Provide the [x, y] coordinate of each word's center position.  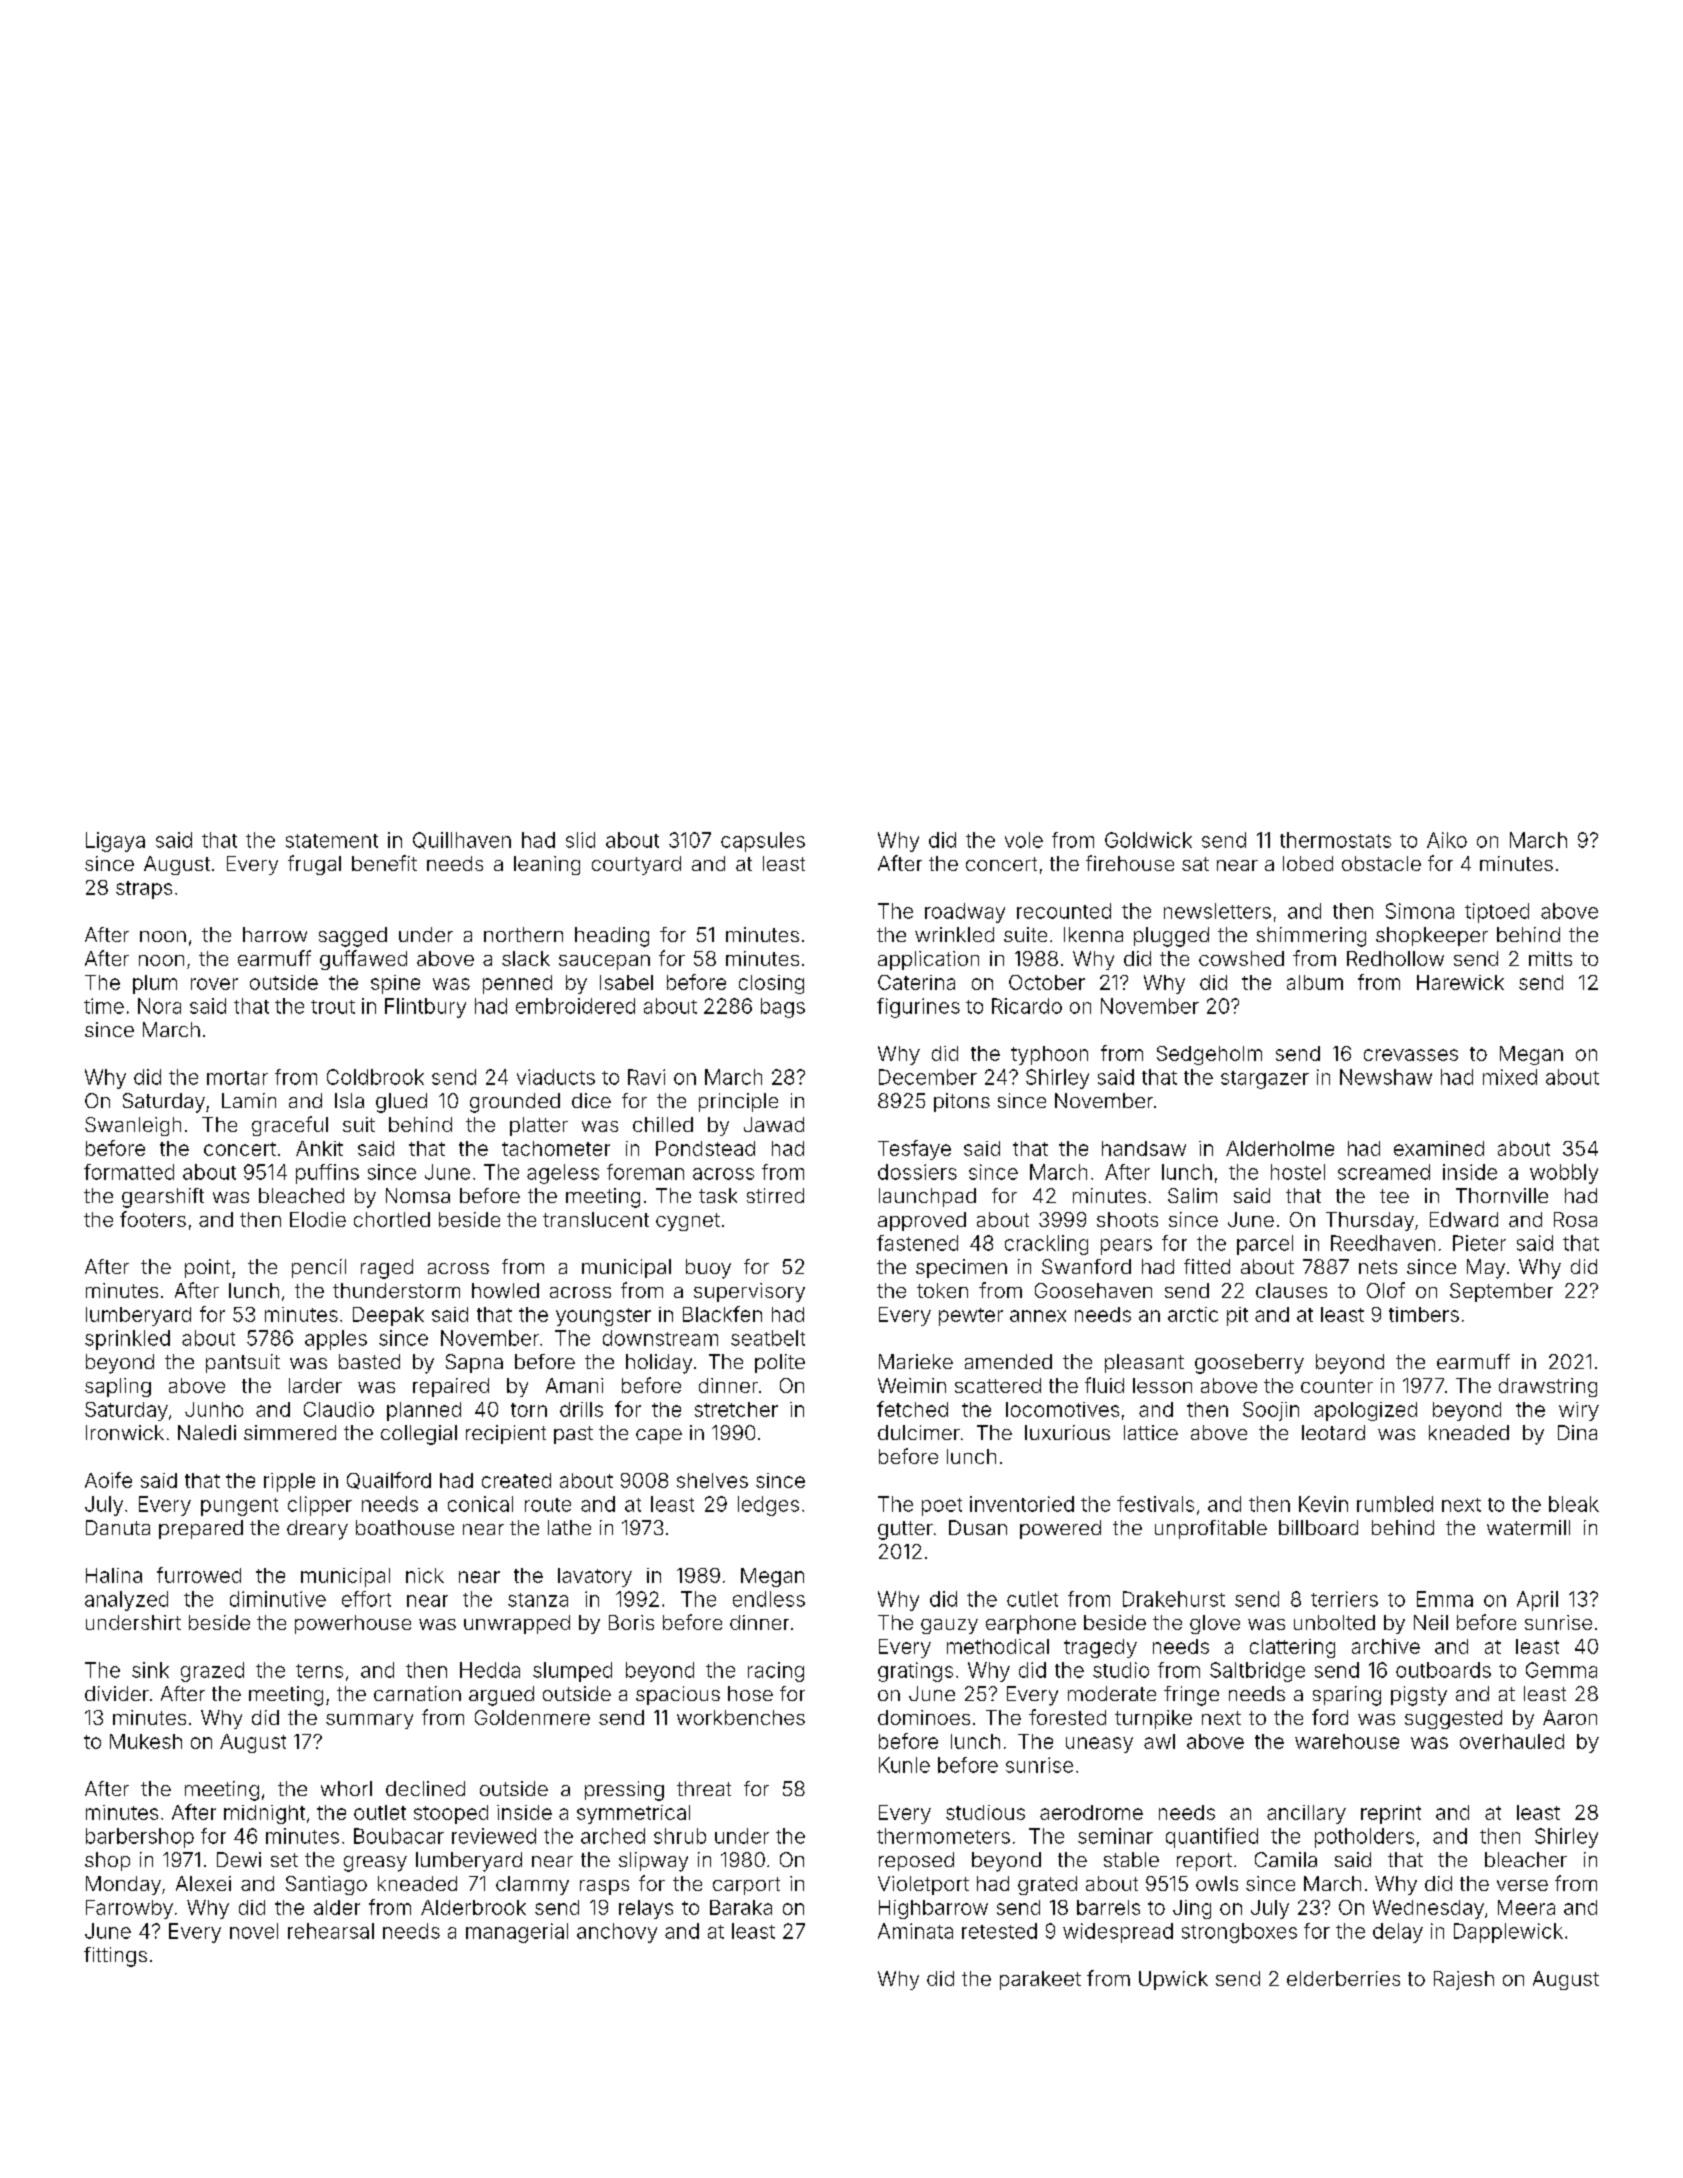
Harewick [1460, 982]
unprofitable [1211, 1529]
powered [1060, 1529]
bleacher [1526, 1859]
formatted [129, 1172]
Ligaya [115, 842]
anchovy [617, 1933]
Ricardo [1027, 1006]
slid [580, 840]
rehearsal [331, 1931]
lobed [1308, 863]
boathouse [405, 1527]
